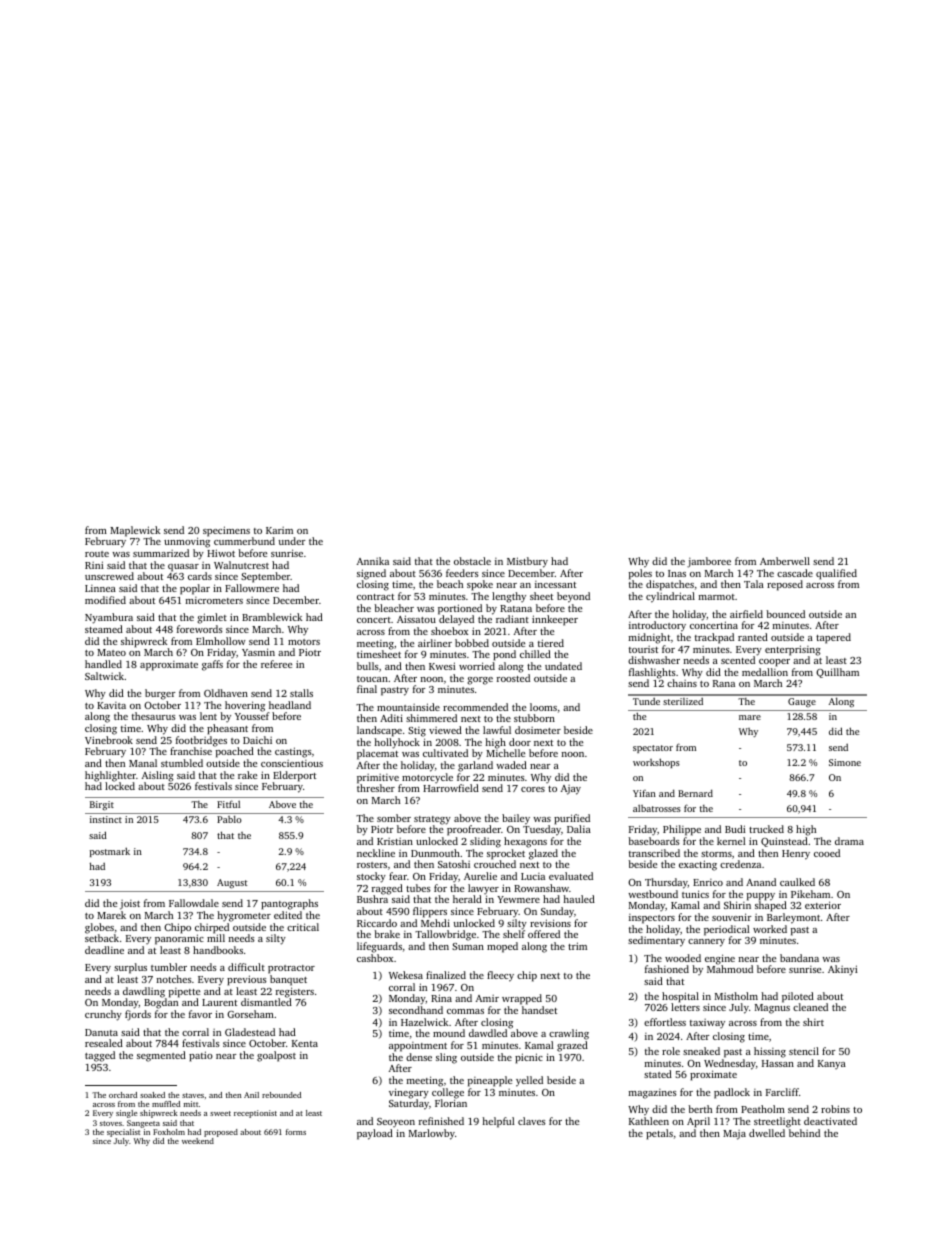 This screenshot has height=1233, width=952. I want to click on hygrometer, so click(244, 916).
